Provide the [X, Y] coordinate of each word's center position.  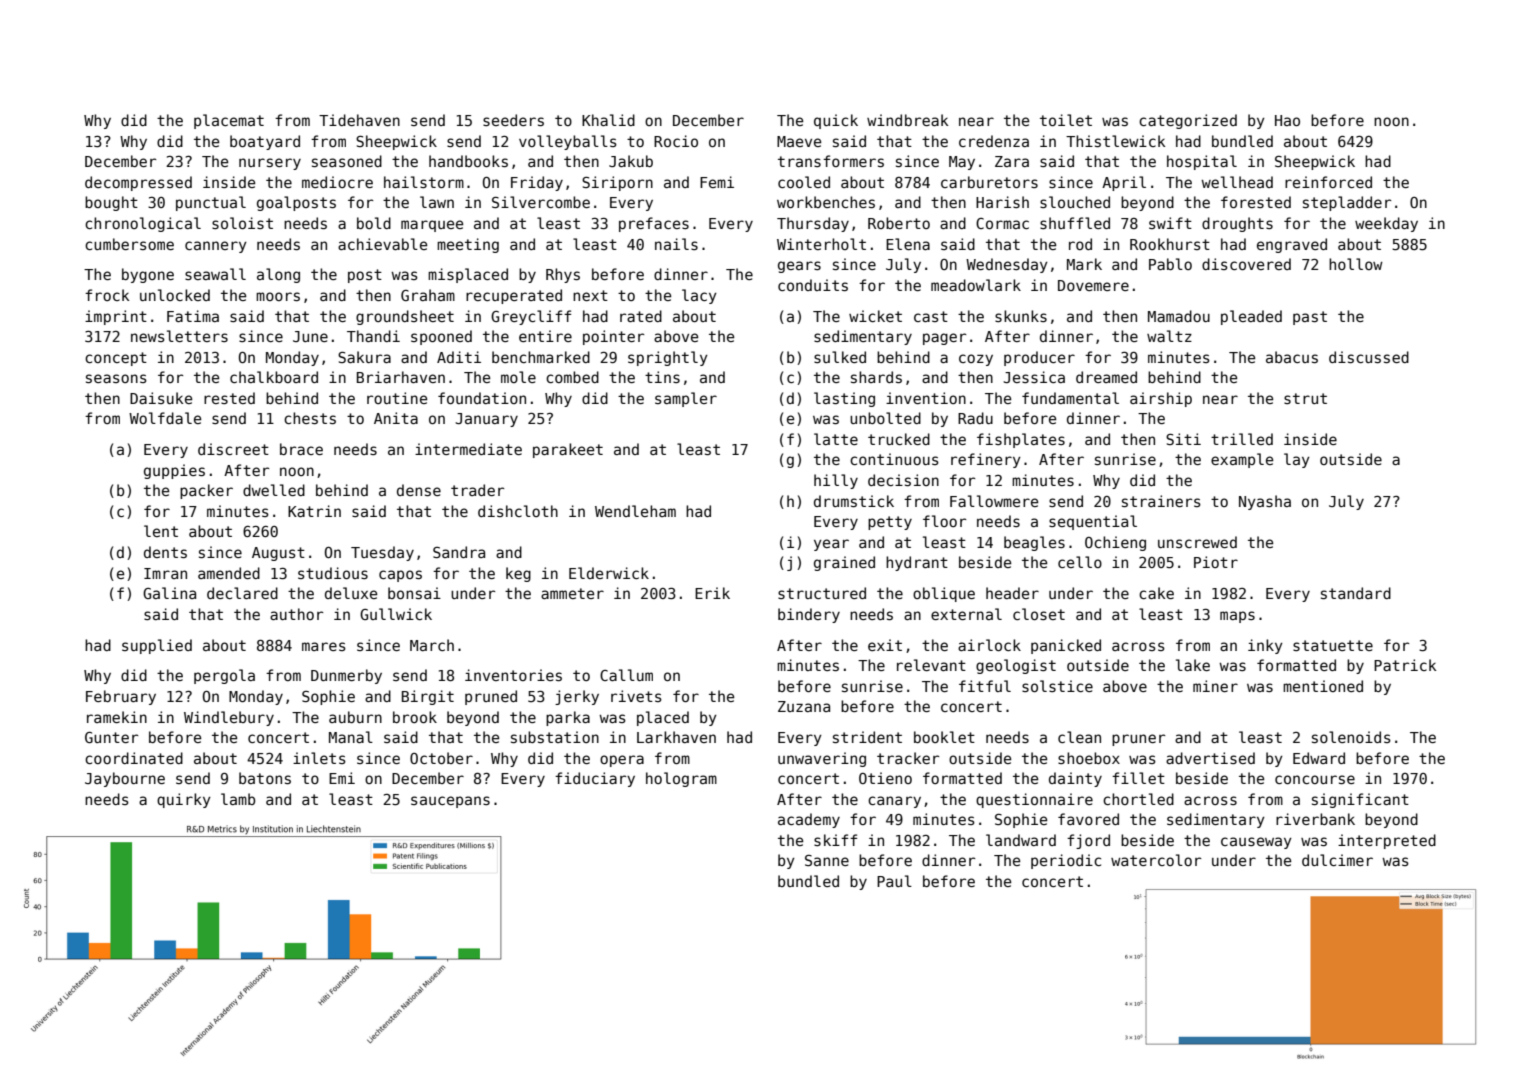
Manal [351, 737]
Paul [894, 881]
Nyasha [1265, 502]
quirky [184, 800]
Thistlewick [1115, 141]
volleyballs [568, 142]
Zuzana [804, 706]
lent [161, 531]
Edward [1319, 758]
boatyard [265, 142]
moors [278, 296]
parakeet [568, 450]
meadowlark [976, 285]
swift [1170, 223]
